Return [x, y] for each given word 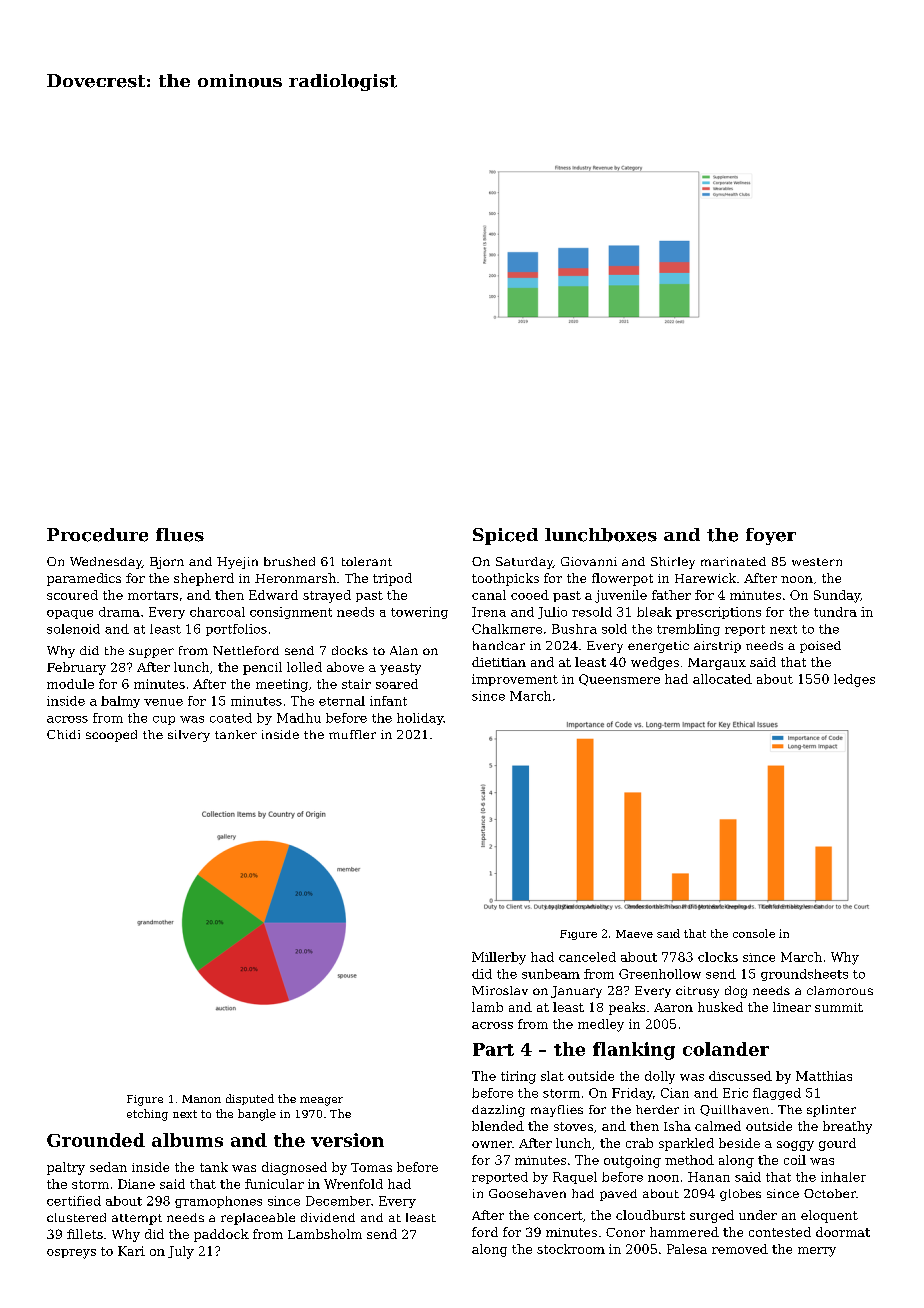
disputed [250, 1099]
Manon [201, 1099]
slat [552, 1076]
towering [419, 613]
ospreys [71, 1254]
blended [498, 1126]
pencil [262, 668]
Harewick [705, 578]
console [754, 933]
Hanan [709, 1177]
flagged [777, 1094]
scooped [111, 736]
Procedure [97, 535]
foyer [771, 536]
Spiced [505, 536]
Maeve [634, 934]
